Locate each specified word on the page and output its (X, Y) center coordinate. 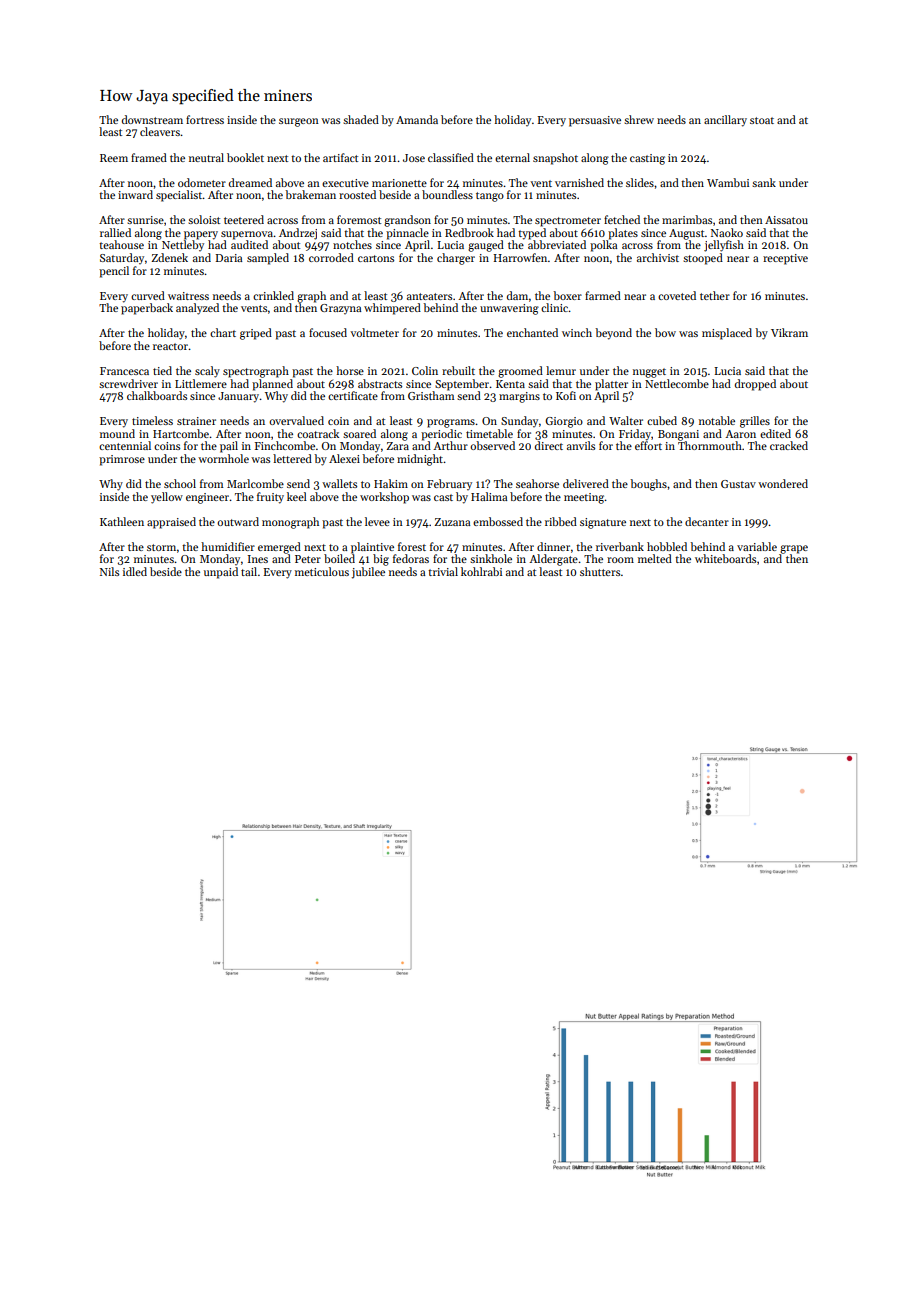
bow (665, 332)
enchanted (532, 332)
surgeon (299, 122)
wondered (783, 483)
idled (135, 571)
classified (451, 157)
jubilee (368, 573)
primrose (122, 460)
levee (377, 521)
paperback (147, 309)
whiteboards (725, 558)
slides (640, 182)
